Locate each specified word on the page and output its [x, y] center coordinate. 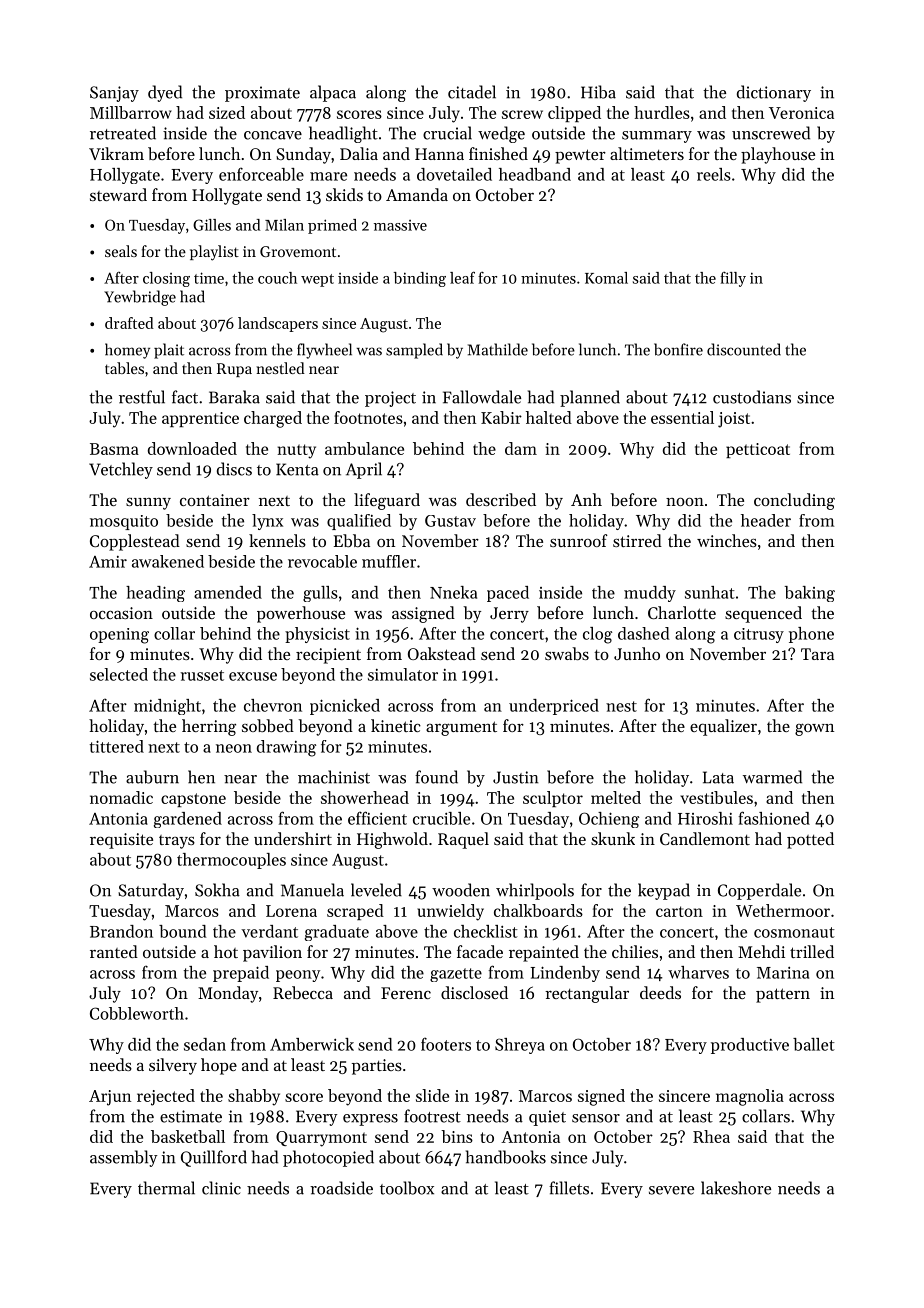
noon [685, 502]
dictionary [774, 93]
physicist [317, 635]
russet [202, 675]
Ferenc [406, 993]
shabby [254, 1097]
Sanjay [114, 94]
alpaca [333, 93]
